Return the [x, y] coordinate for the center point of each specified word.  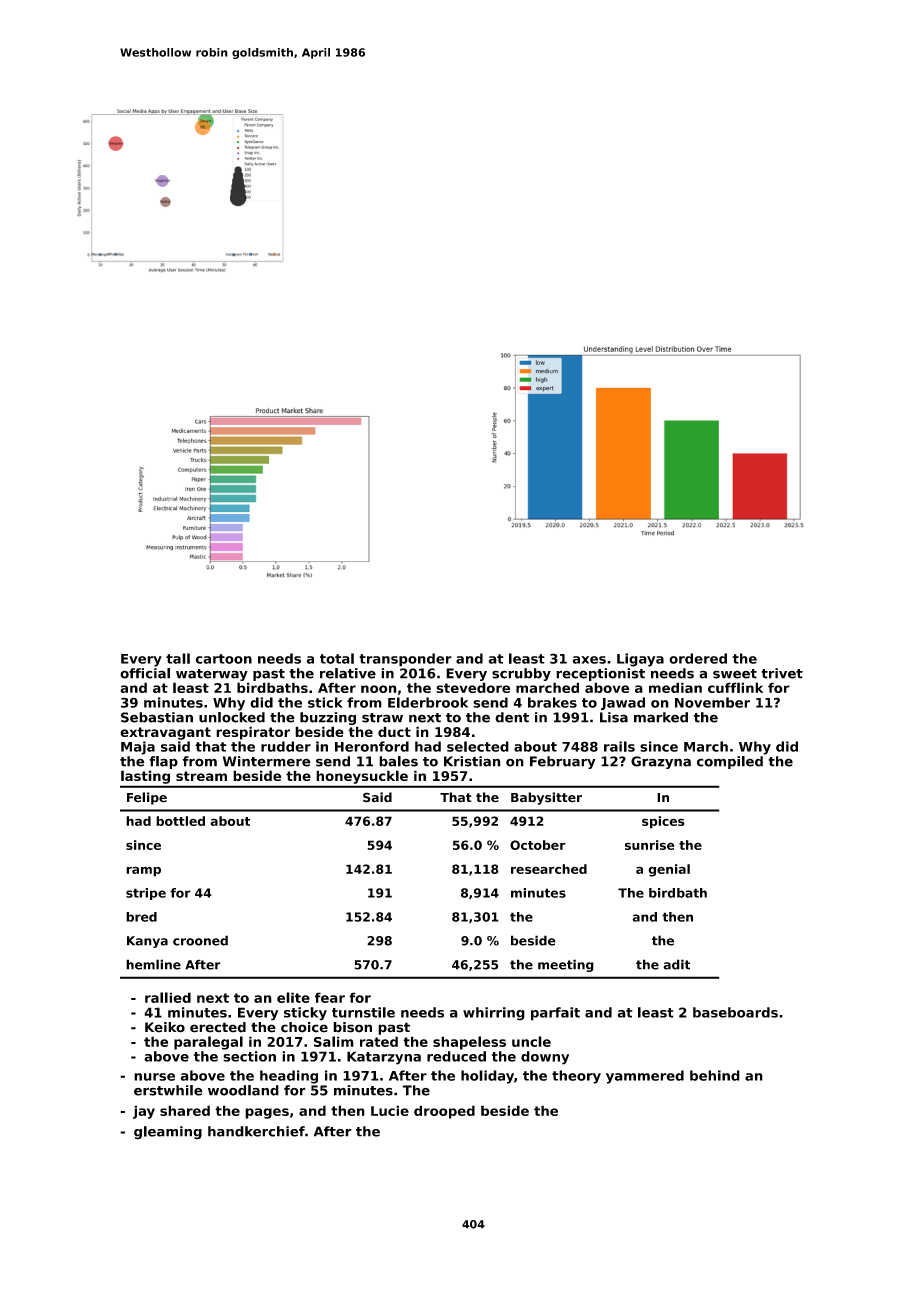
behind [715, 1075]
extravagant [165, 733]
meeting [566, 965]
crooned [200, 940]
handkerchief [256, 1131]
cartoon [224, 659]
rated [379, 1041]
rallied [168, 997]
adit [676, 964]
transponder [405, 660]
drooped [444, 1112]
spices [663, 822]
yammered [645, 1077]
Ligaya [640, 660]
